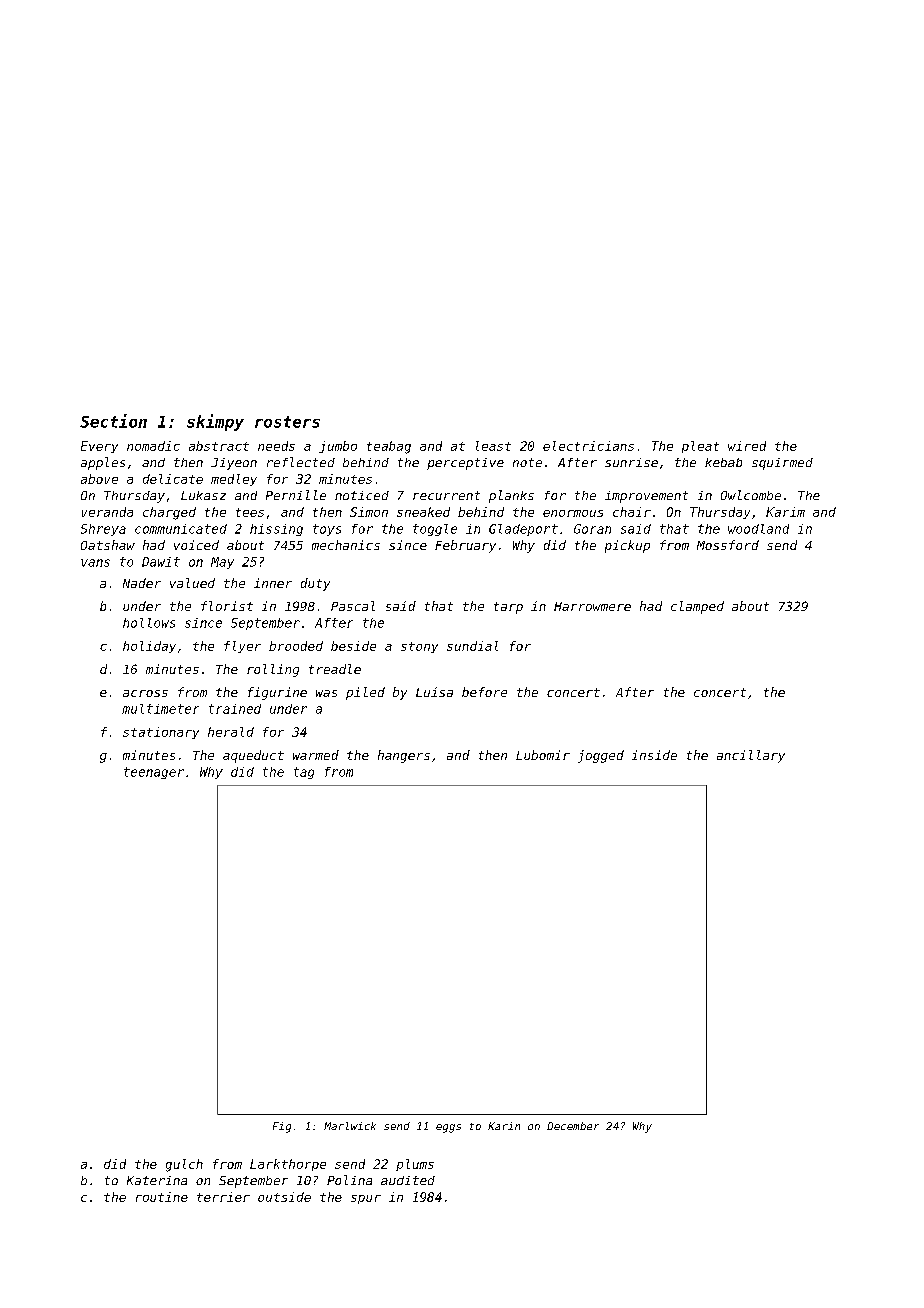  What do you see at coordinates (154, 773) in the screenshot?
I see `teenager` at bounding box center [154, 773].
